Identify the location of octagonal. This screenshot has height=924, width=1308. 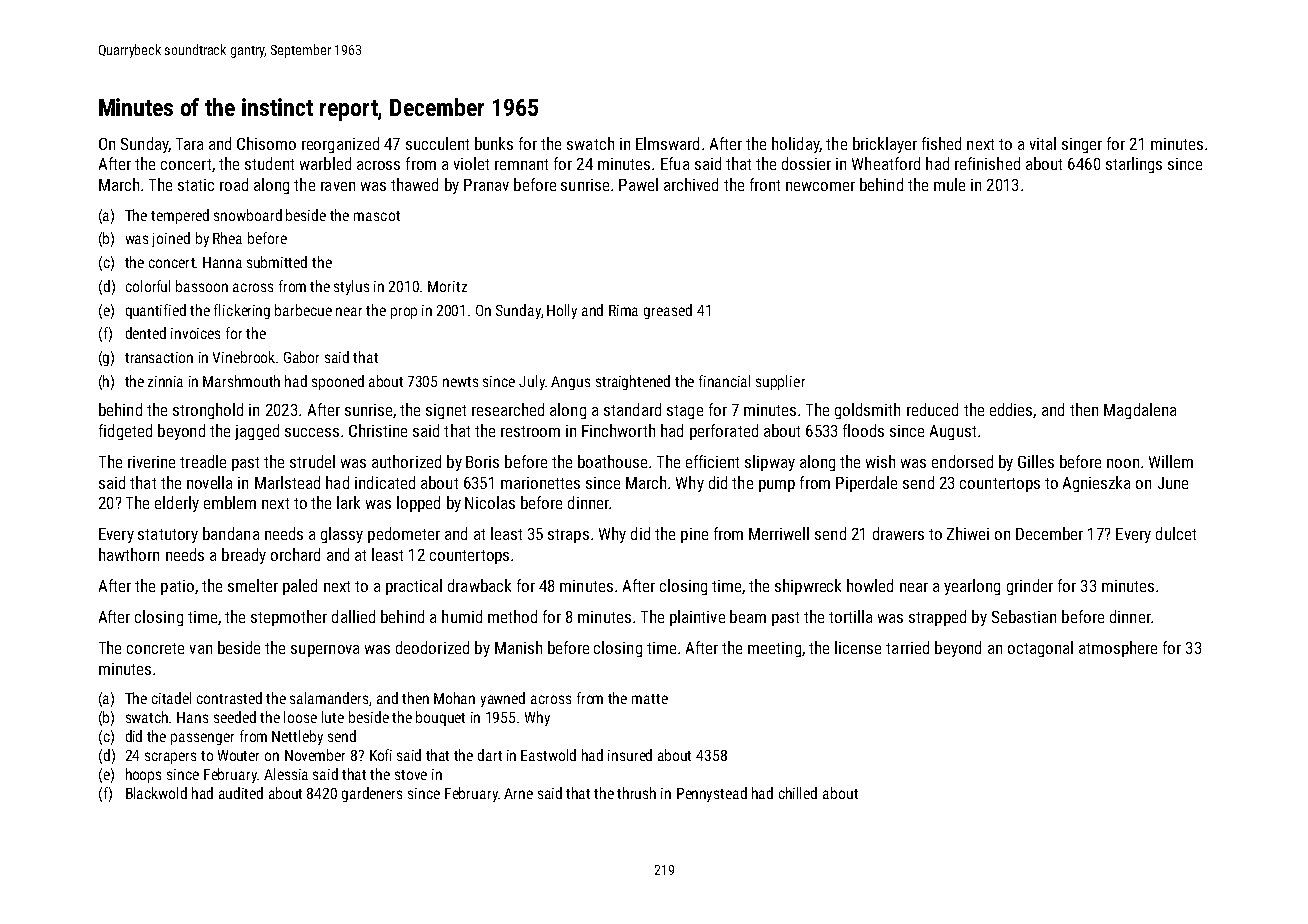
(1040, 649).
